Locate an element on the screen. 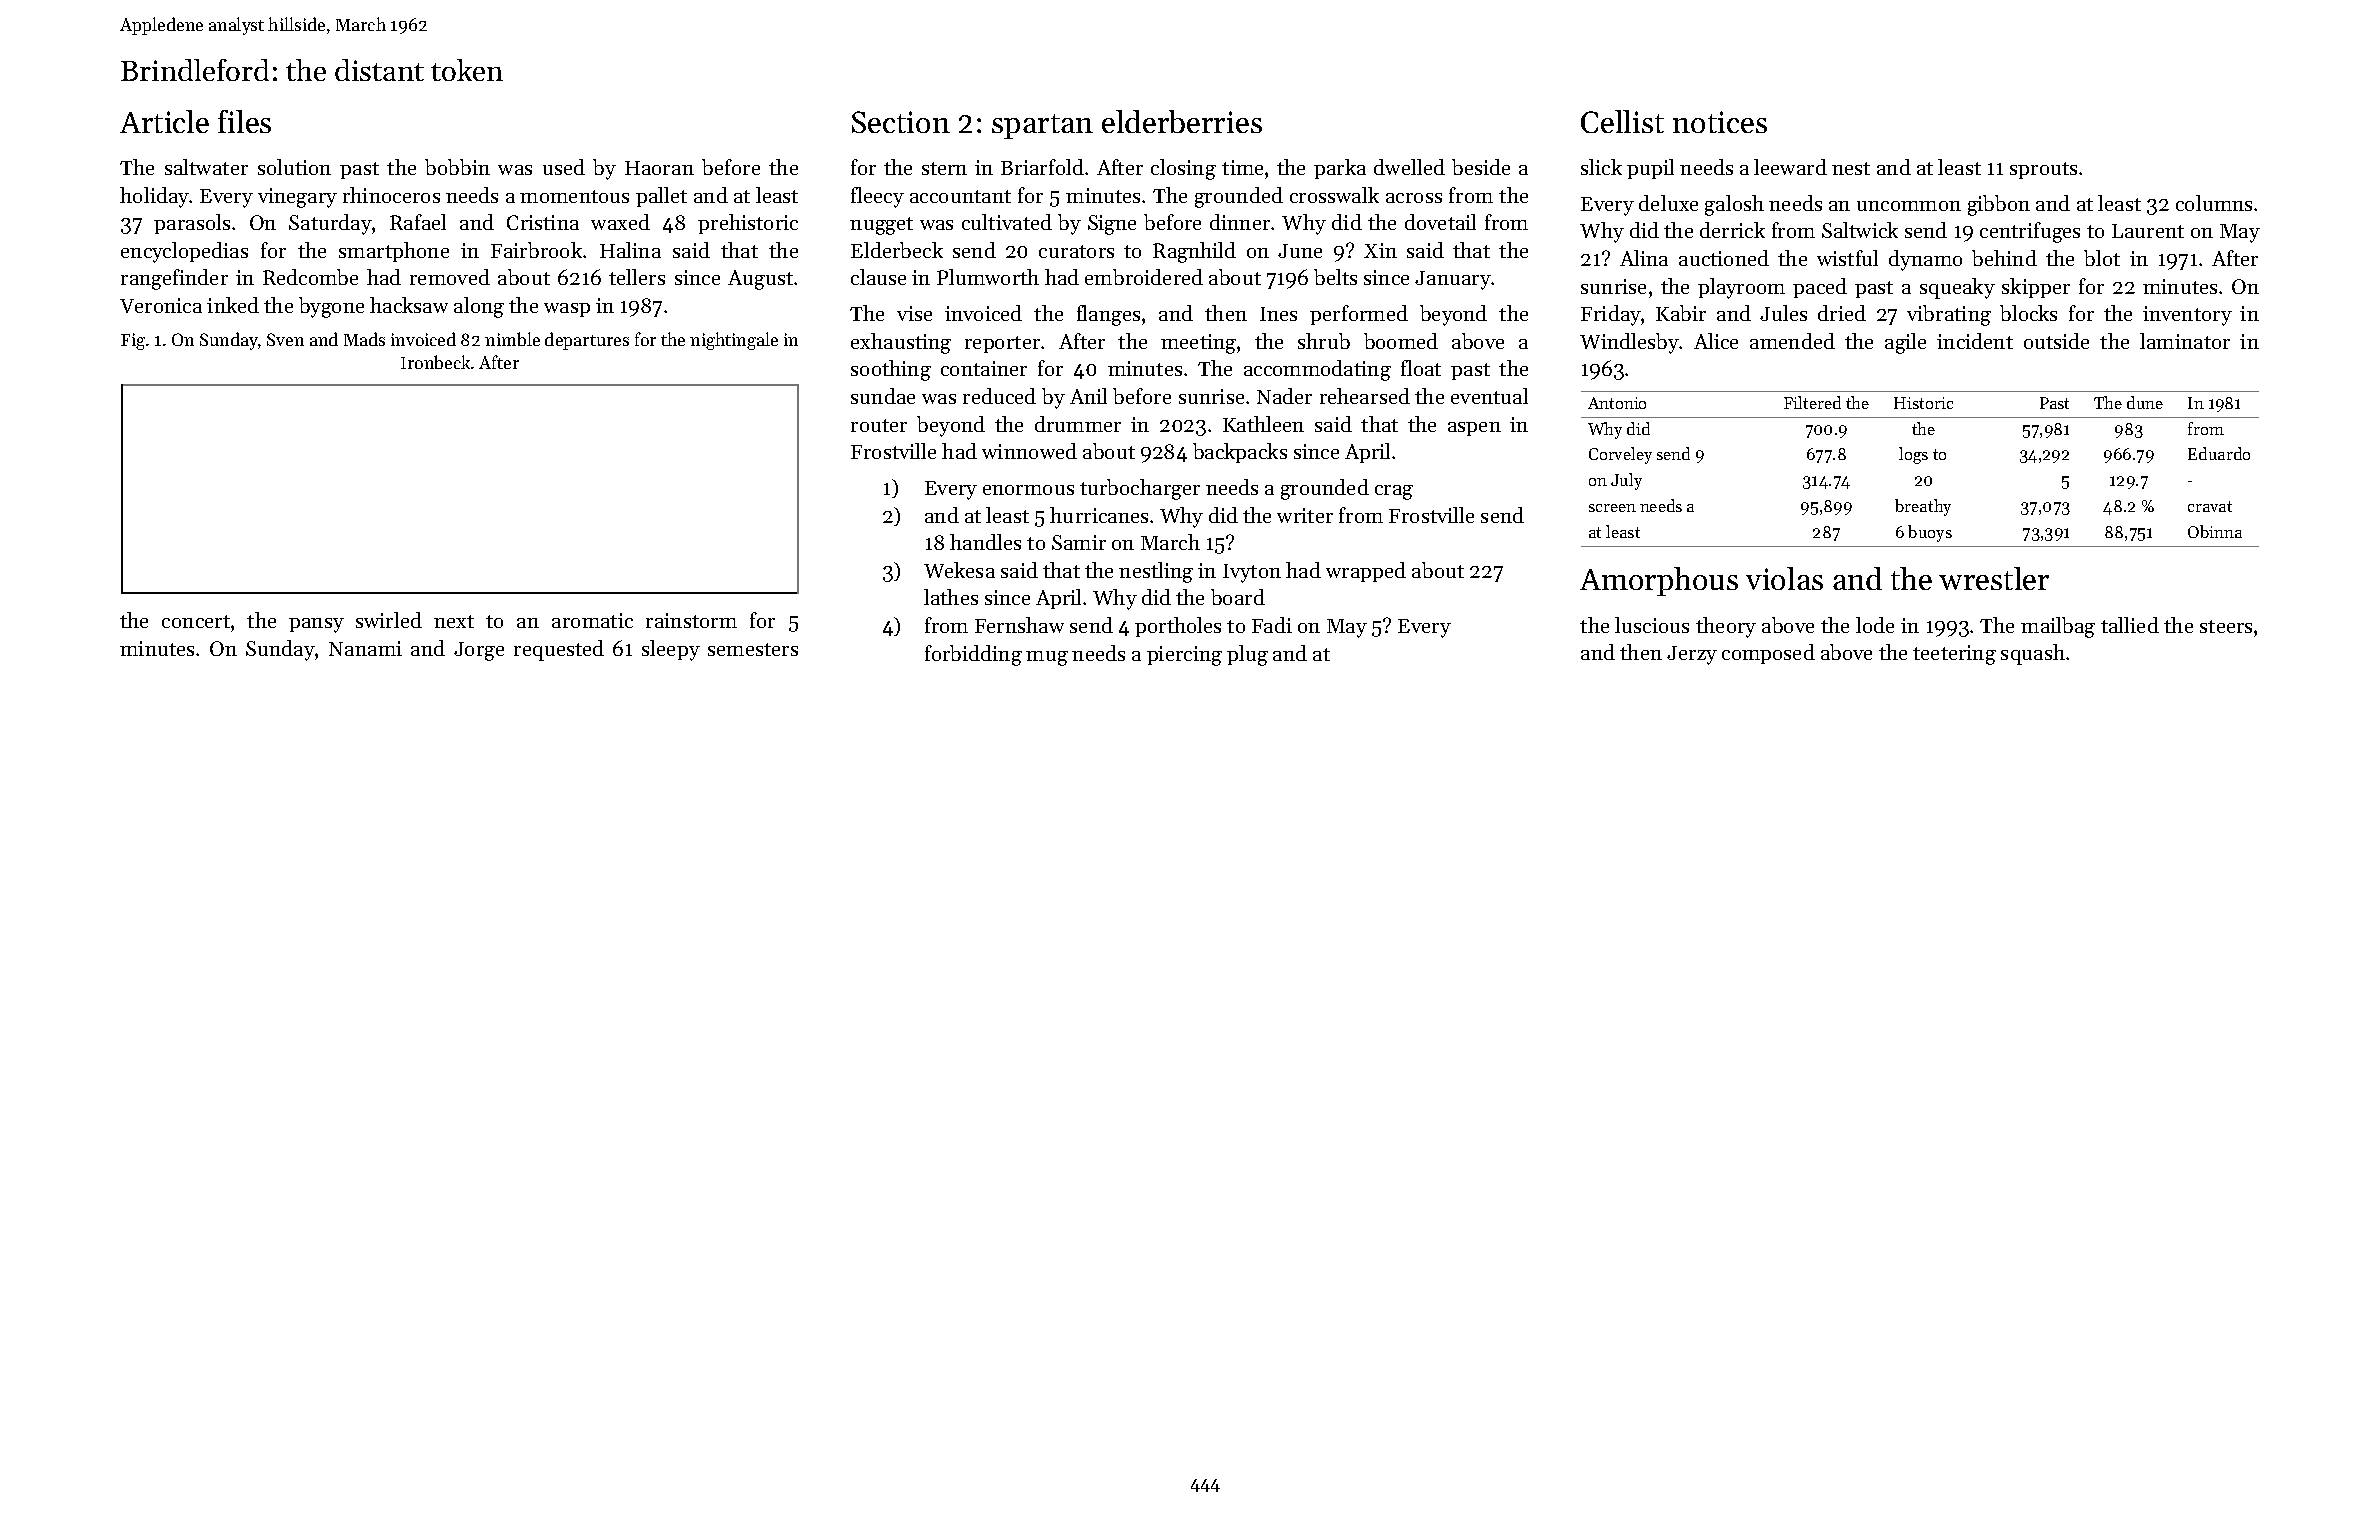 Image resolution: width=2380 pixels, height=1540 pixels. semesters is located at coordinates (753, 649).
